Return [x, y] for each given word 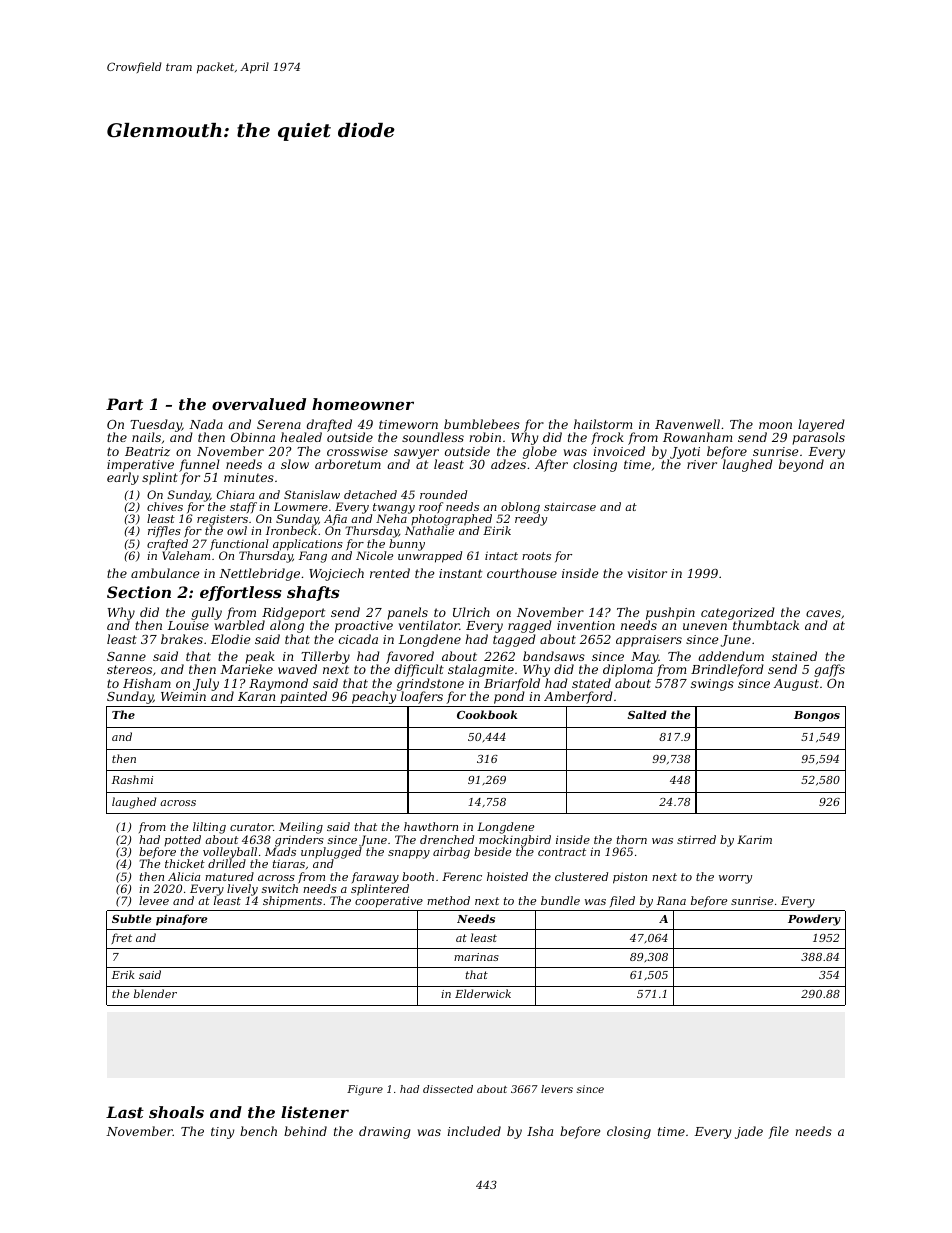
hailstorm [603, 424]
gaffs [829, 670]
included [474, 1131]
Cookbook [487, 714]
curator [251, 827]
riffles [164, 531]
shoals [176, 1112]
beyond [801, 465]
